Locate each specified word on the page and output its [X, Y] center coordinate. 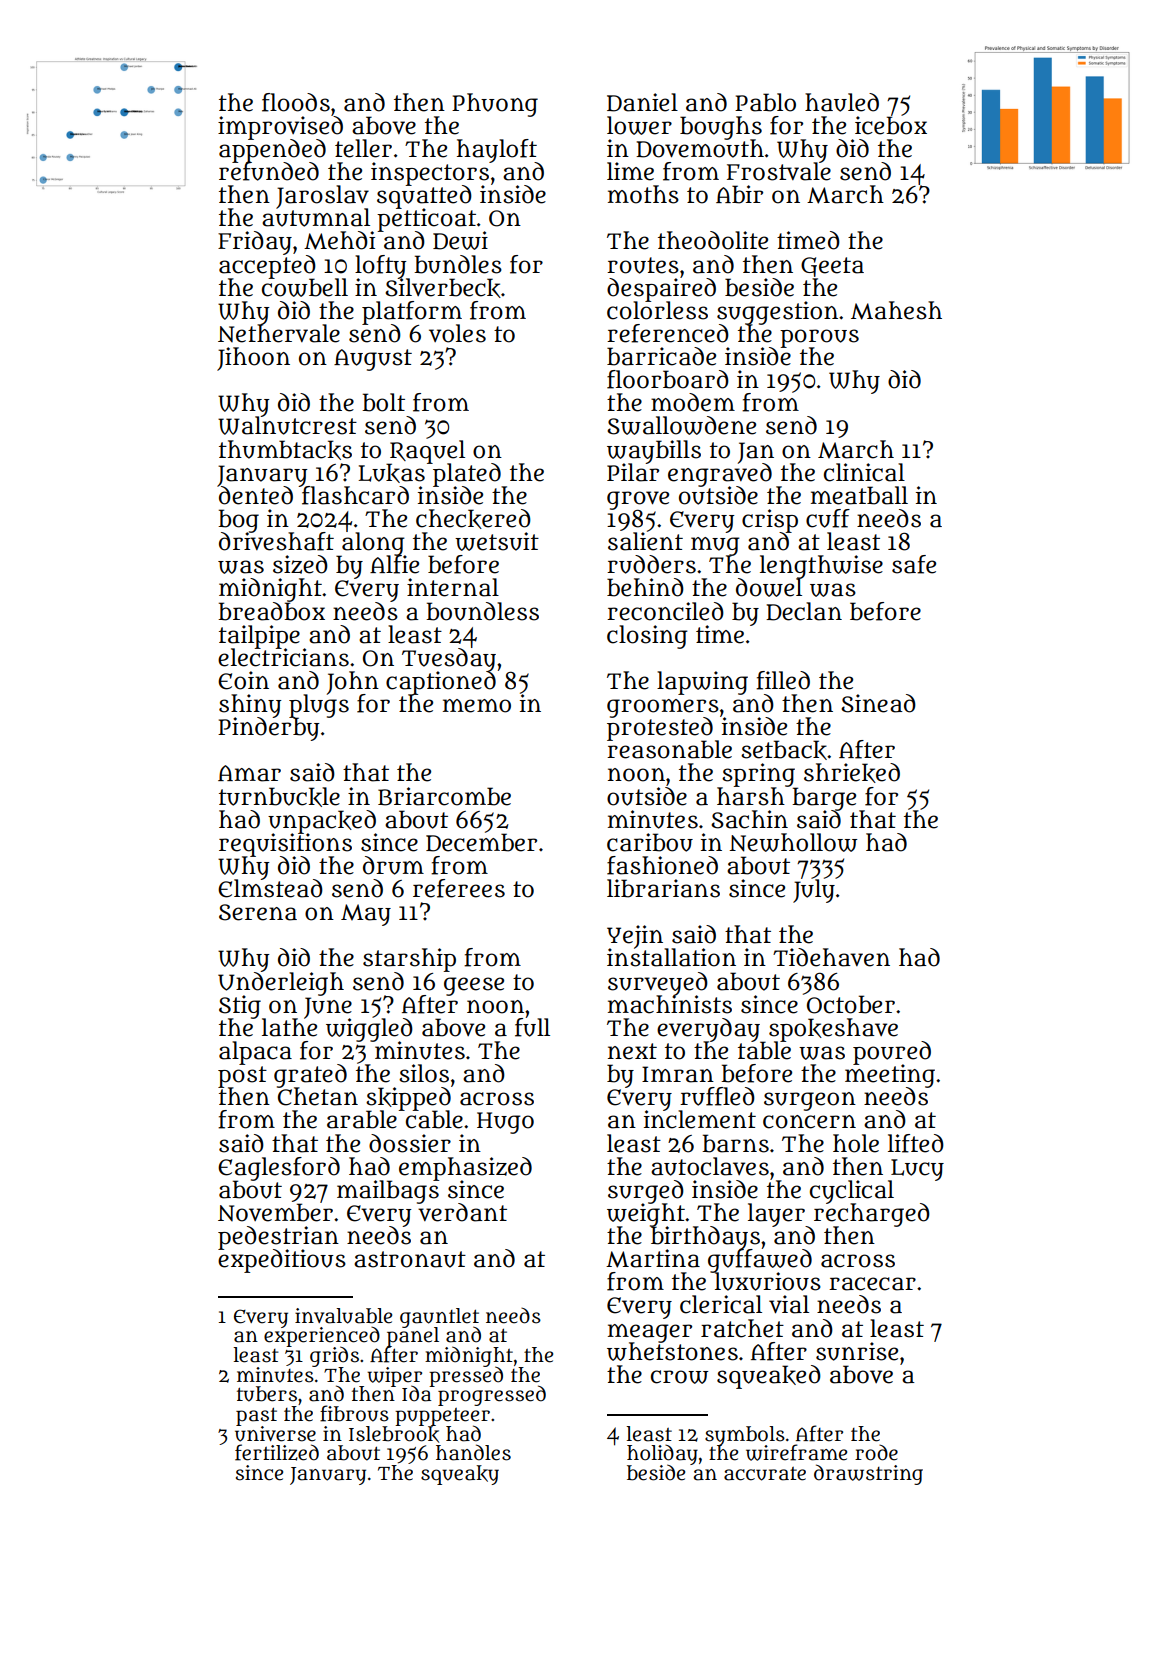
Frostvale [779, 172]
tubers [267, 1394]
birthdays [705, 1237]
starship [409, 960]
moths [643, 194]
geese [474, 986]
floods [296, 102]
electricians [283, 657]
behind [645, 587]
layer [776, 1214]
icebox [891, 125]
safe [914, 564]
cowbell [305, 287]
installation [671, 958]
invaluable [343, 1316]
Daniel [642, 102]
